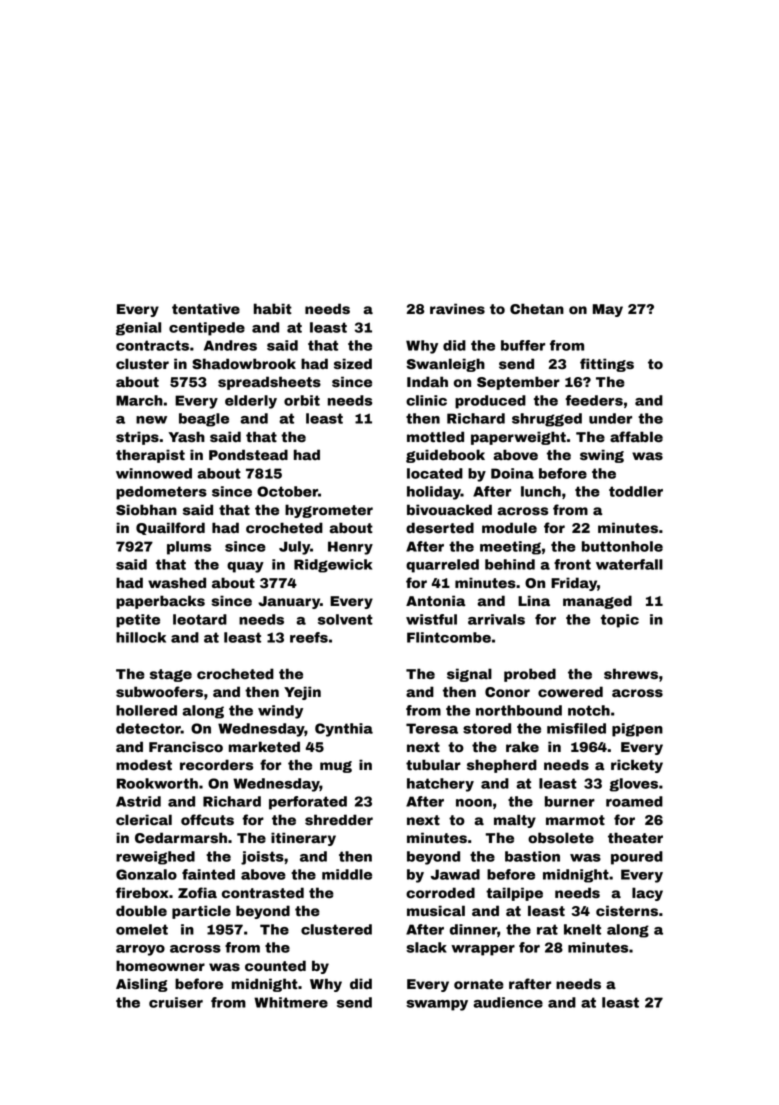 The width and height of the screenshot is (779, 1105). Describe the element at coordinates (146, 710) in the screenshot. I see `hollered` at that location.
